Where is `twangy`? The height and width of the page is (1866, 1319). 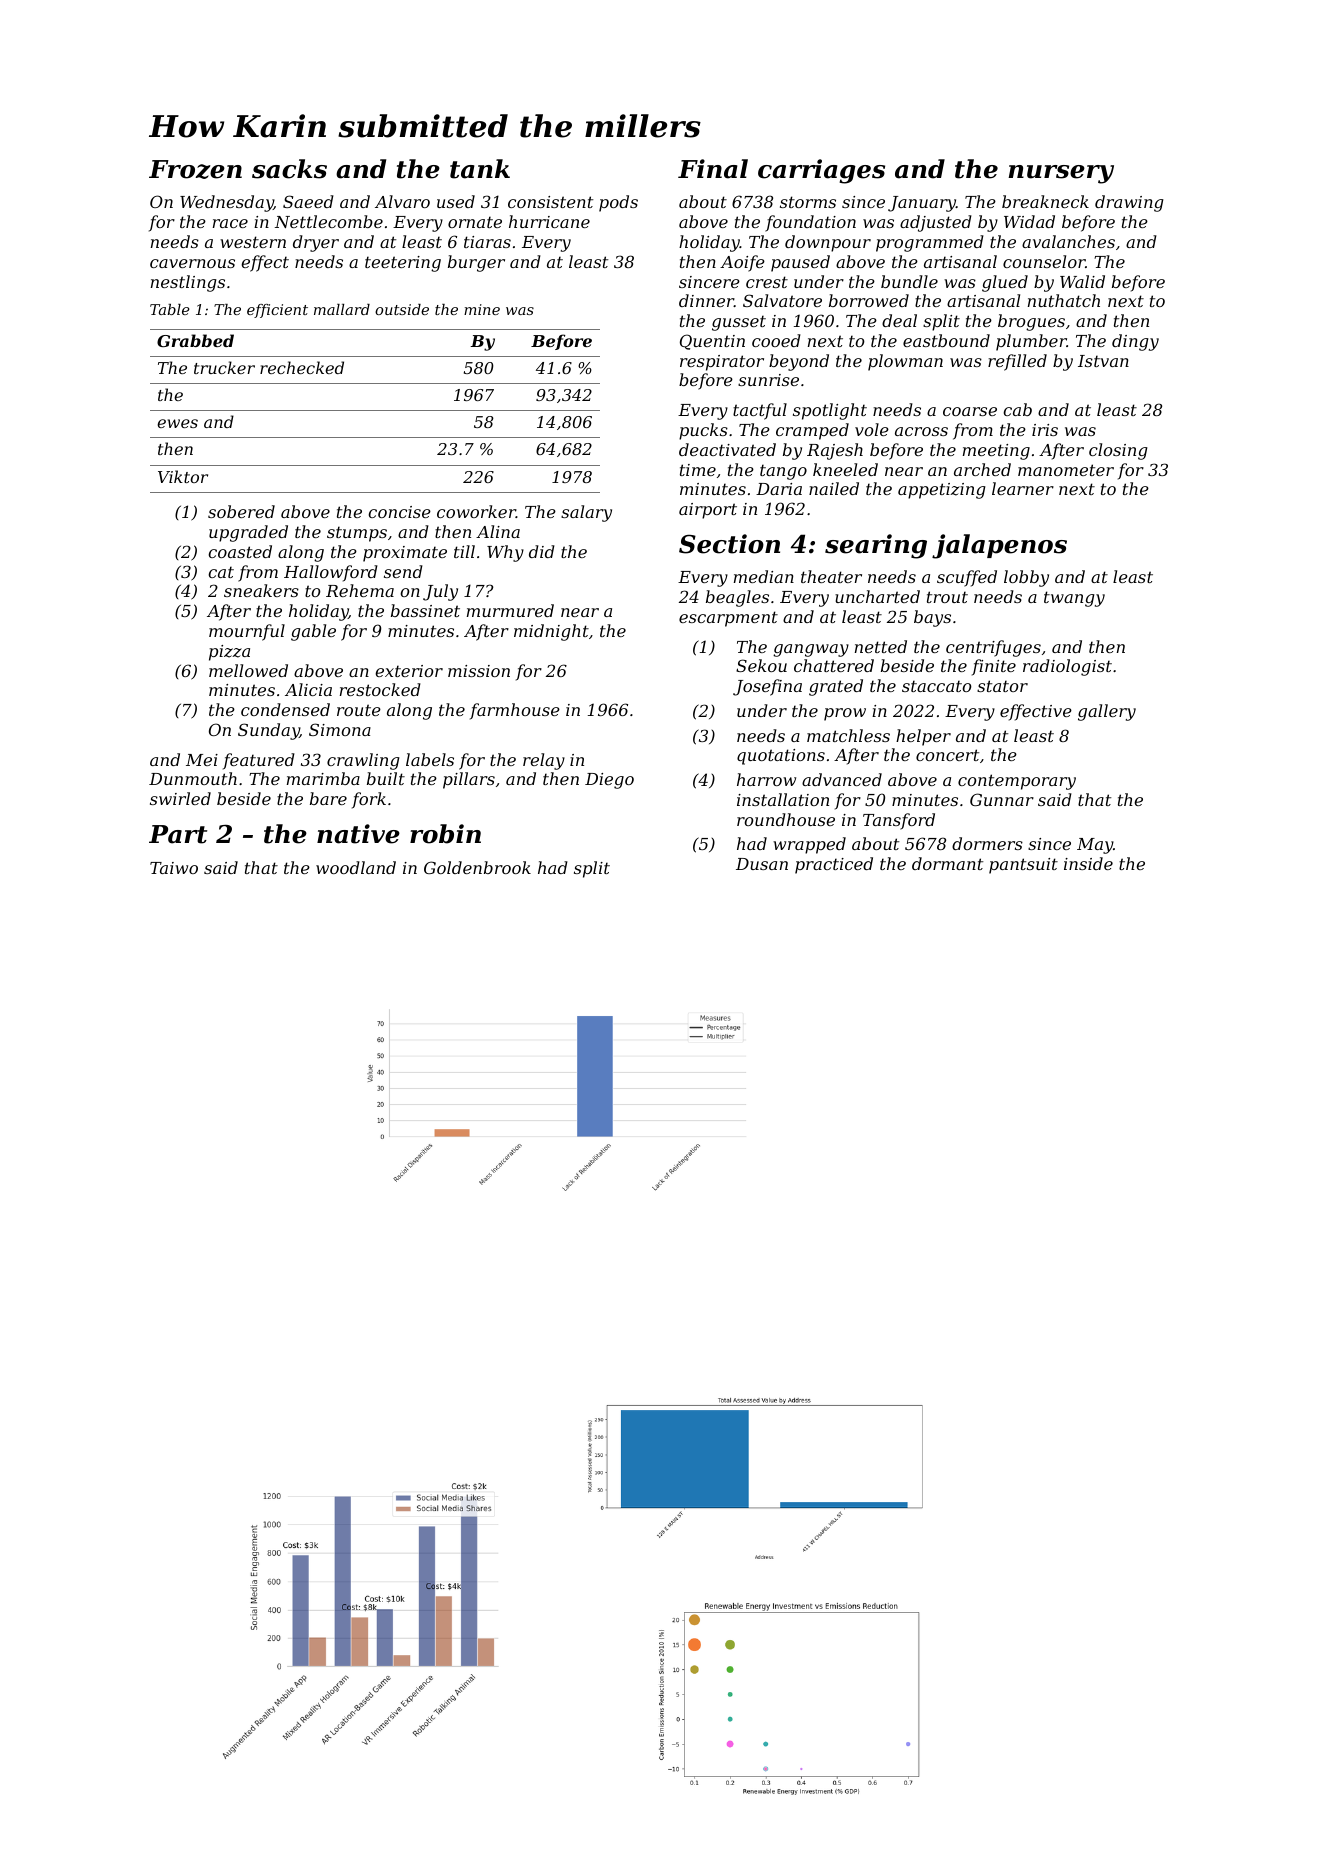 twangy is located at coordinates (1074, 599).
